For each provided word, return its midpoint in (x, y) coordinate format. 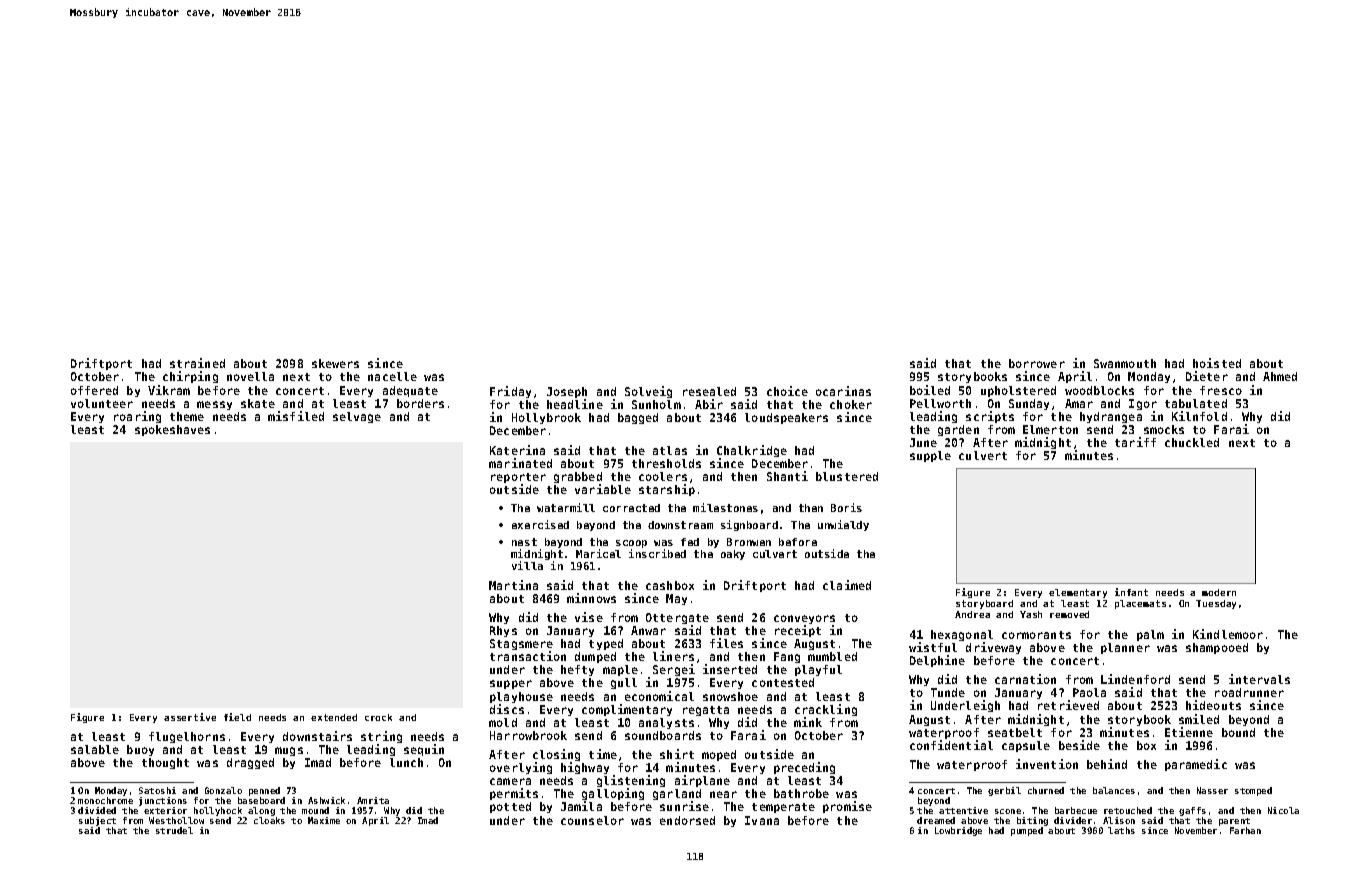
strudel (174, 830)
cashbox (670, 585)
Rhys (503, 631)
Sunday (1029, 404)
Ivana (762, 820)
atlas (670, 450)
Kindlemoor (1228, 634)
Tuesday (1216, 604)
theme (187, 416)
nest (524, 542)
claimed (847, 585)
